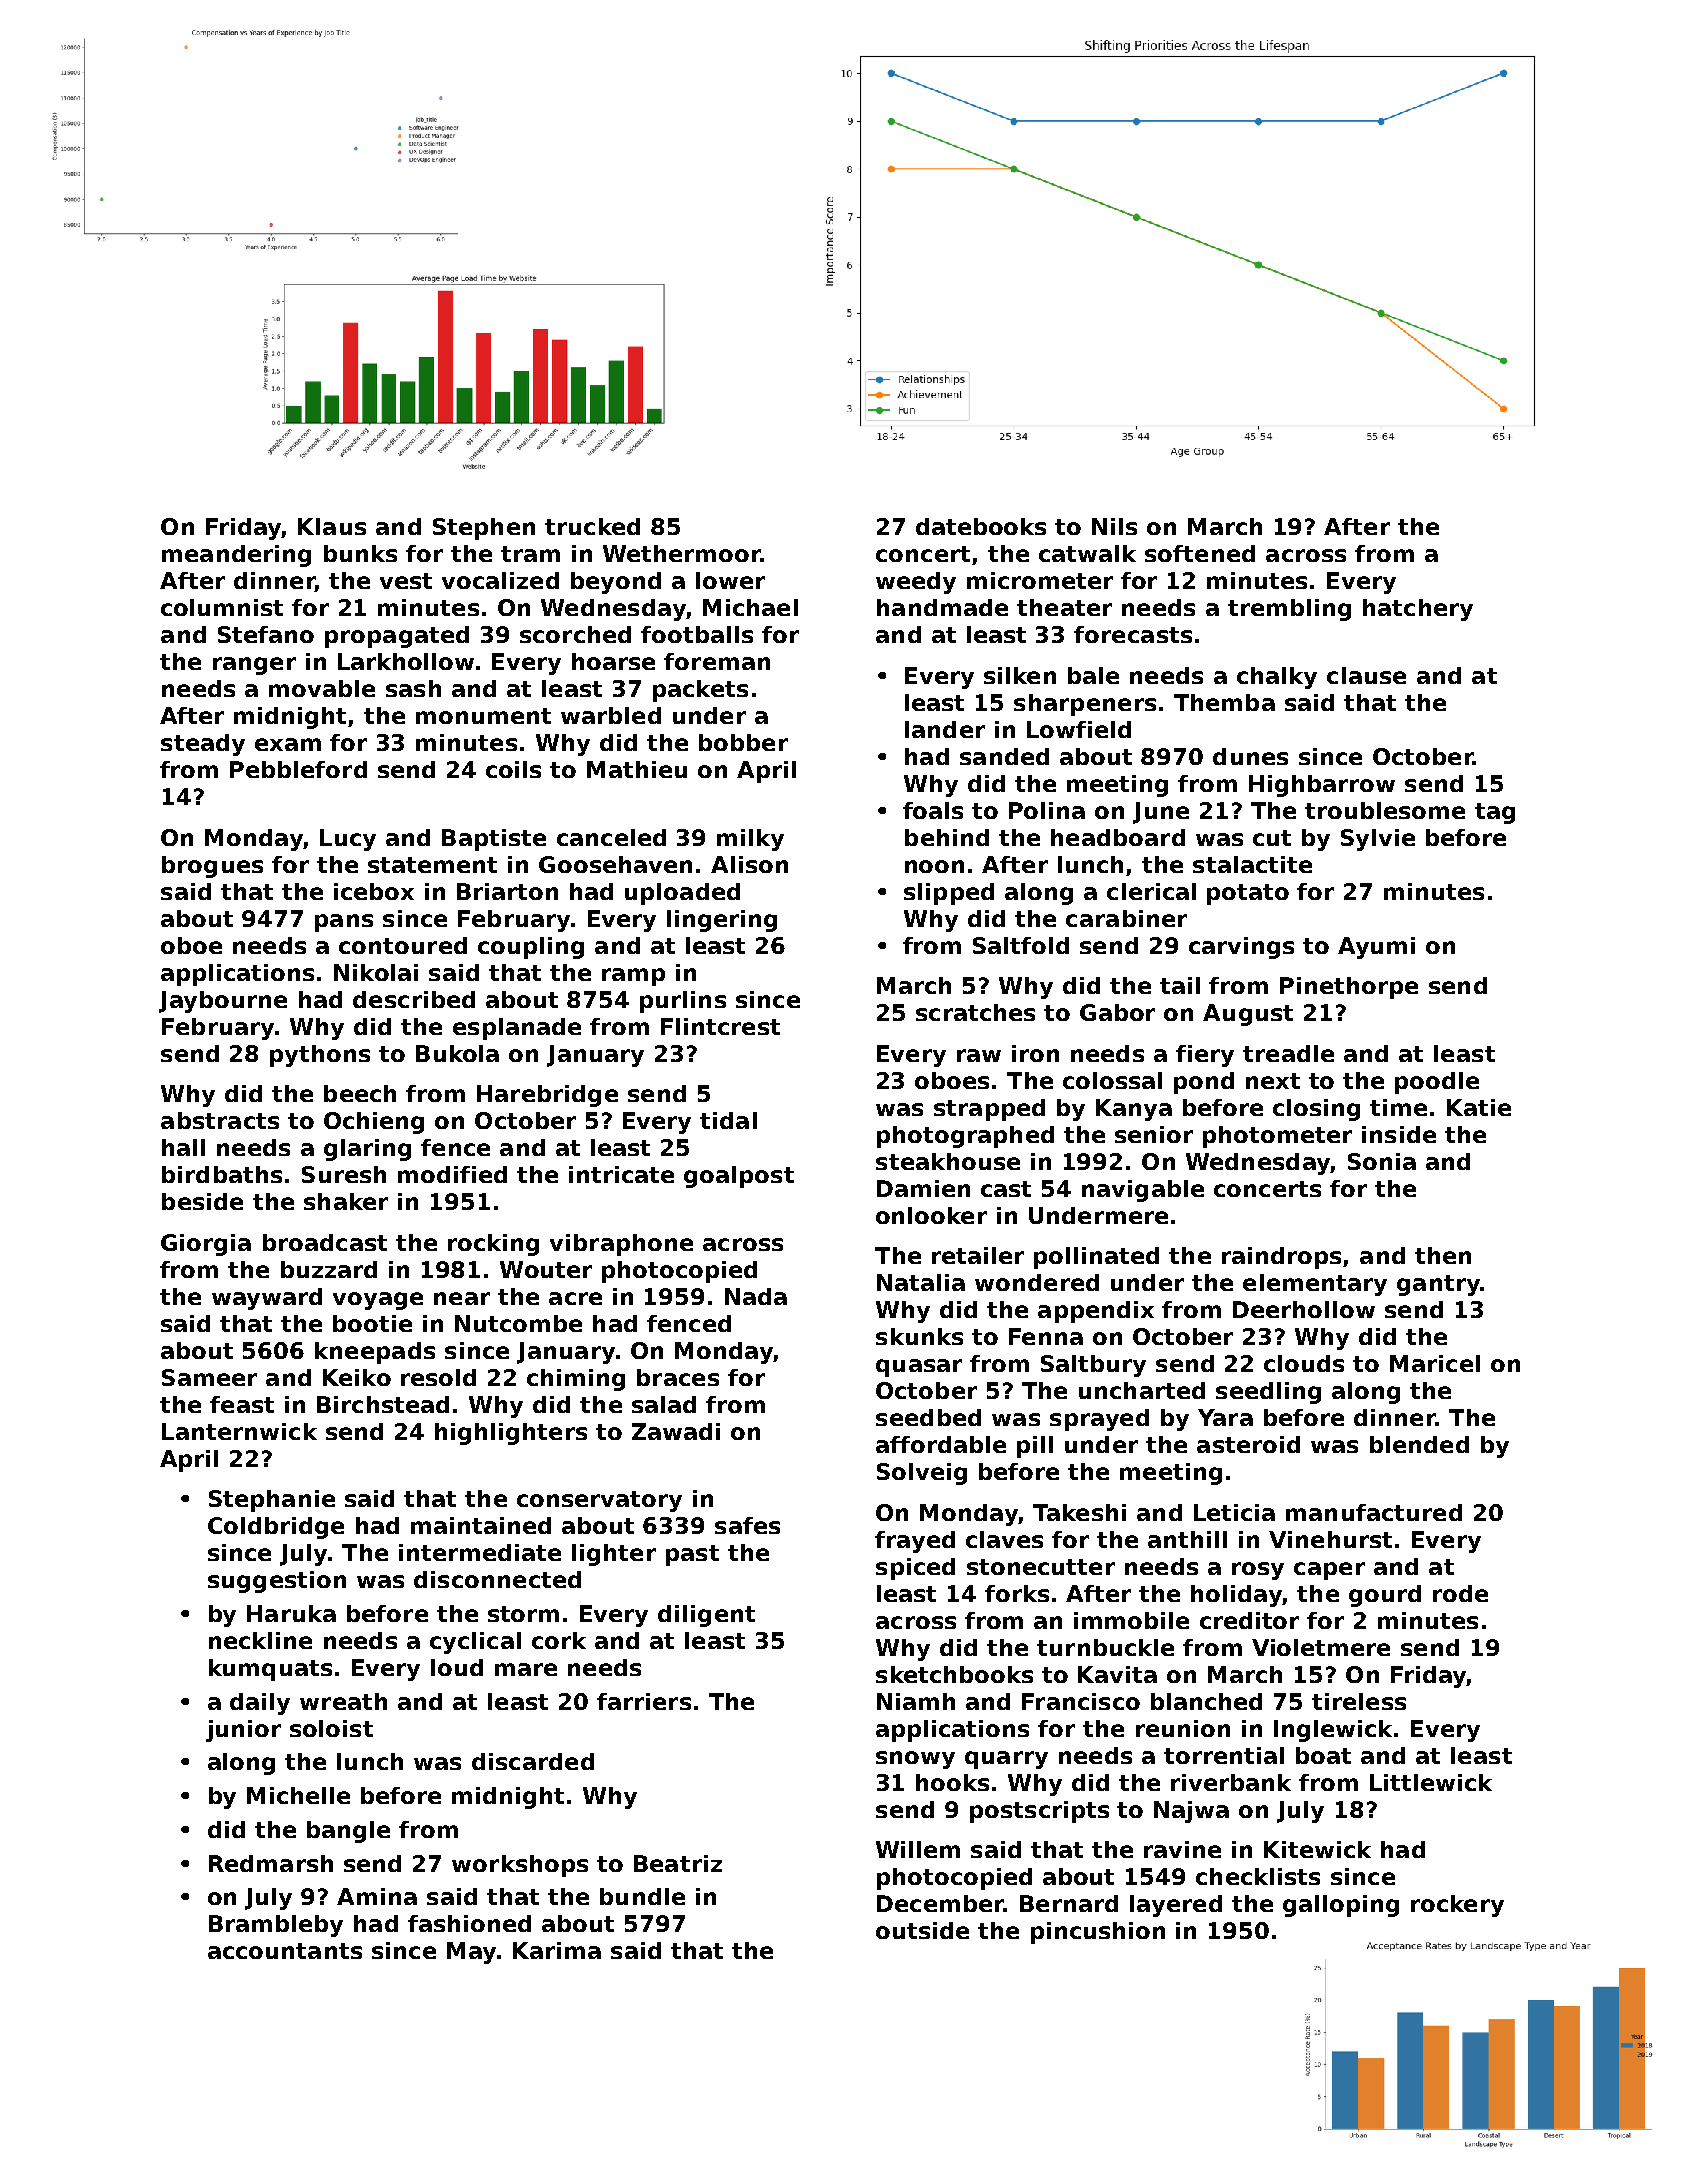 The height and width of the screenshot is (2178, 1683). What do you see at coordinates (1315, 1285) in the screenshot?
I see `elementary` at bounding box center [1315, 1285].
